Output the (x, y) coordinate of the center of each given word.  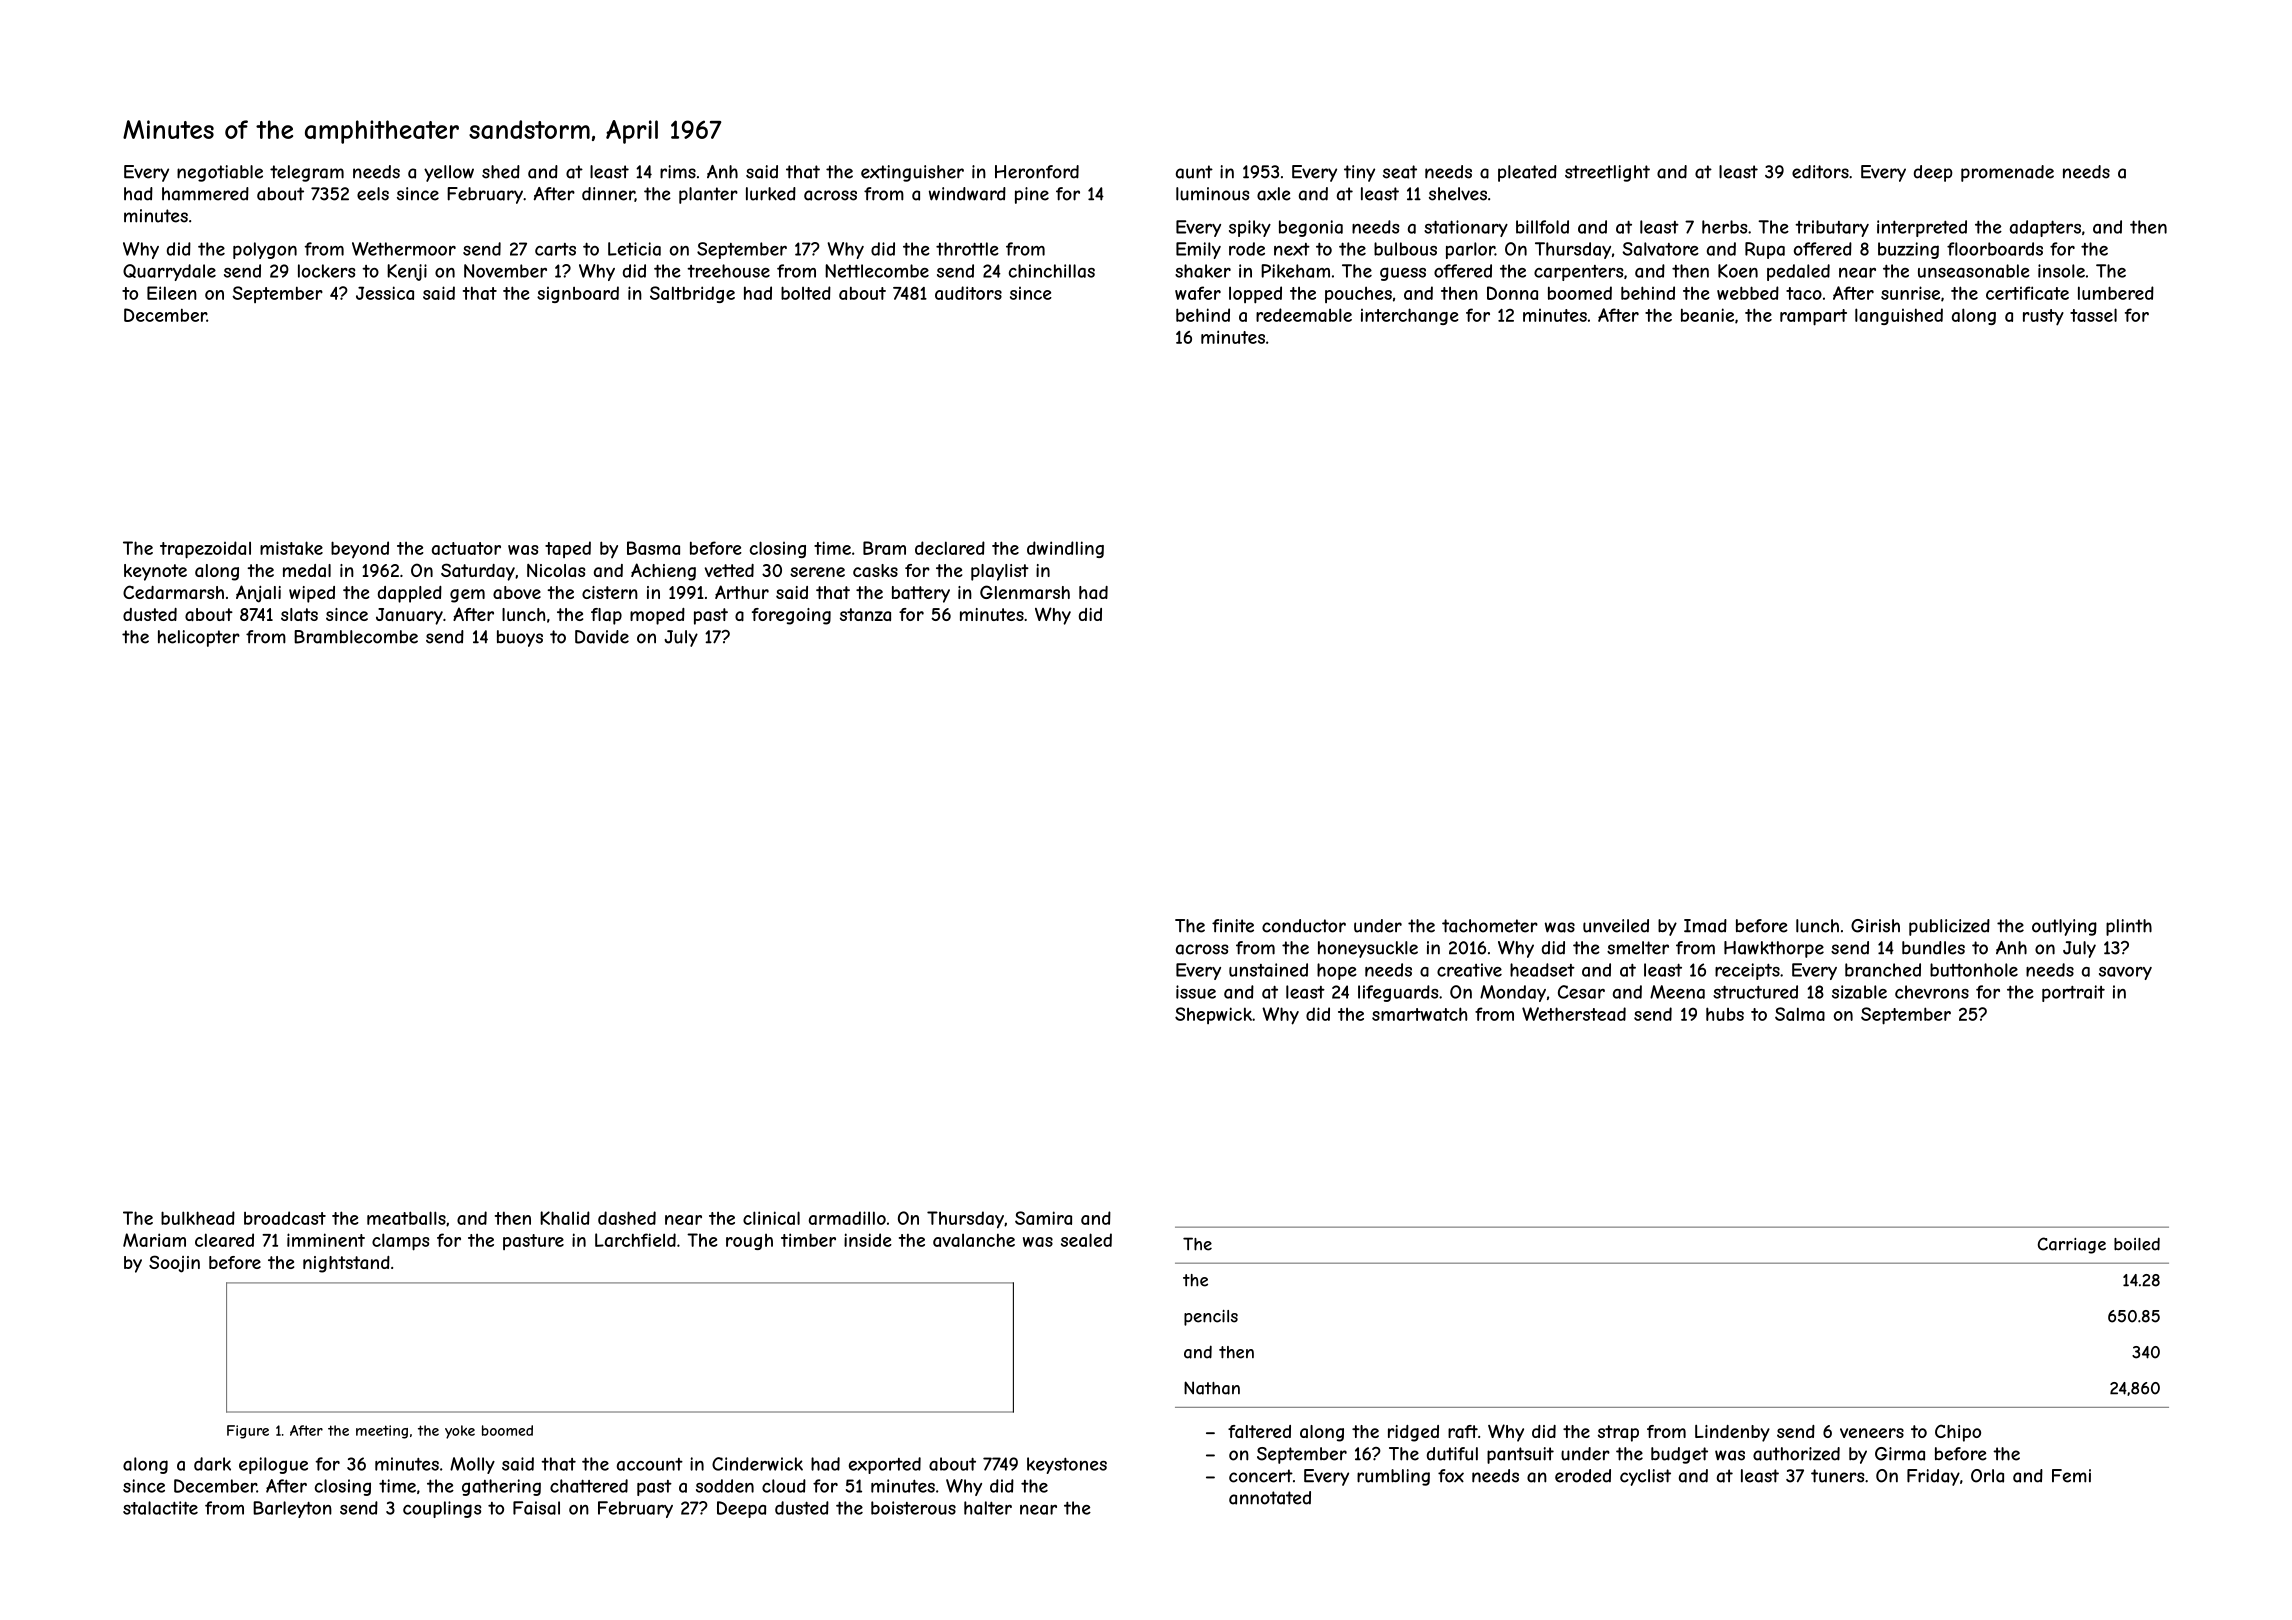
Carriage (2072, 1245)
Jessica (385, 293)
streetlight (1607, 173)
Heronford (1037, 172)
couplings (442, 1509)
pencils (1211, 1318)
